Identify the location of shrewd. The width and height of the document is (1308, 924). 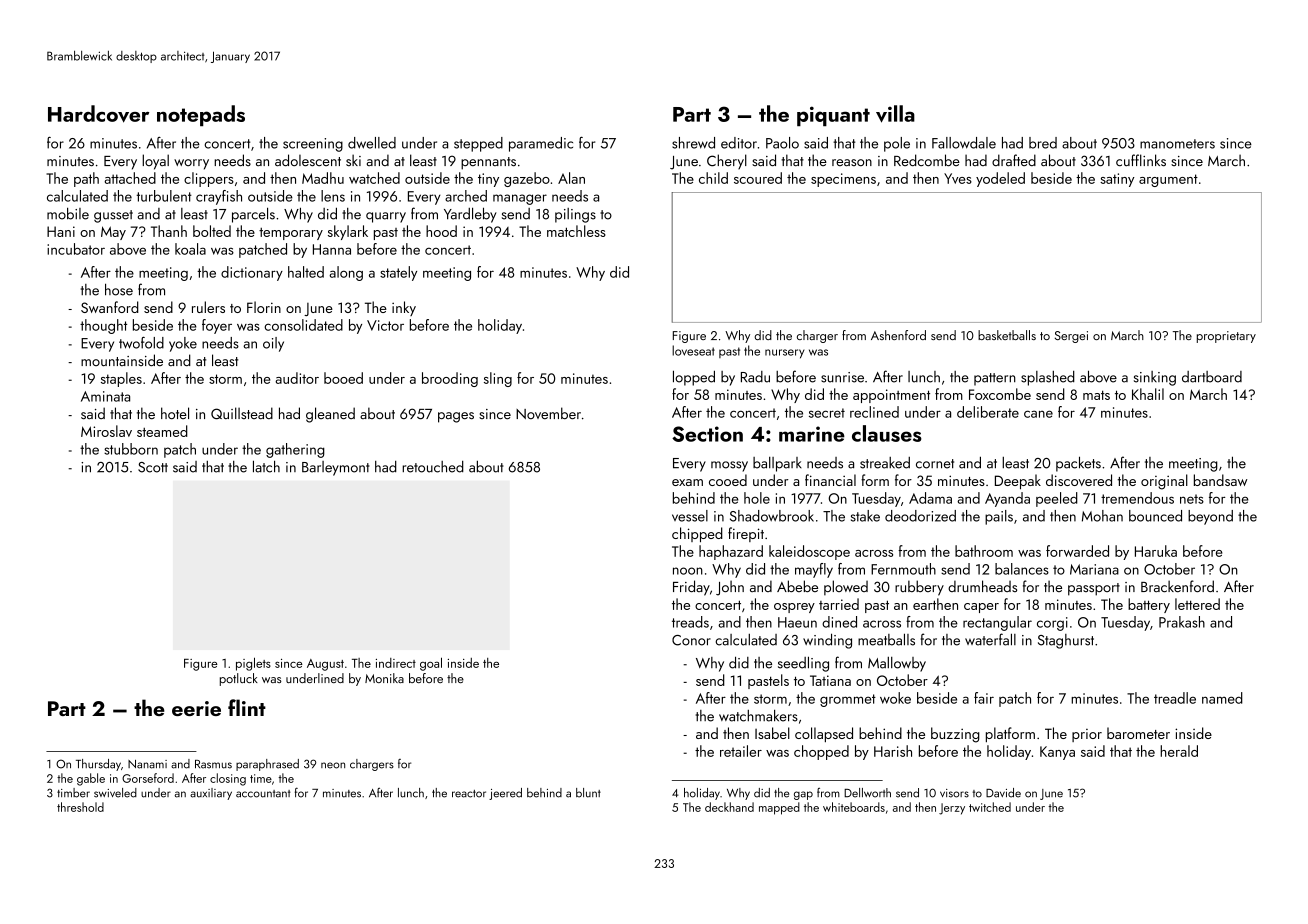
(693, 143).
